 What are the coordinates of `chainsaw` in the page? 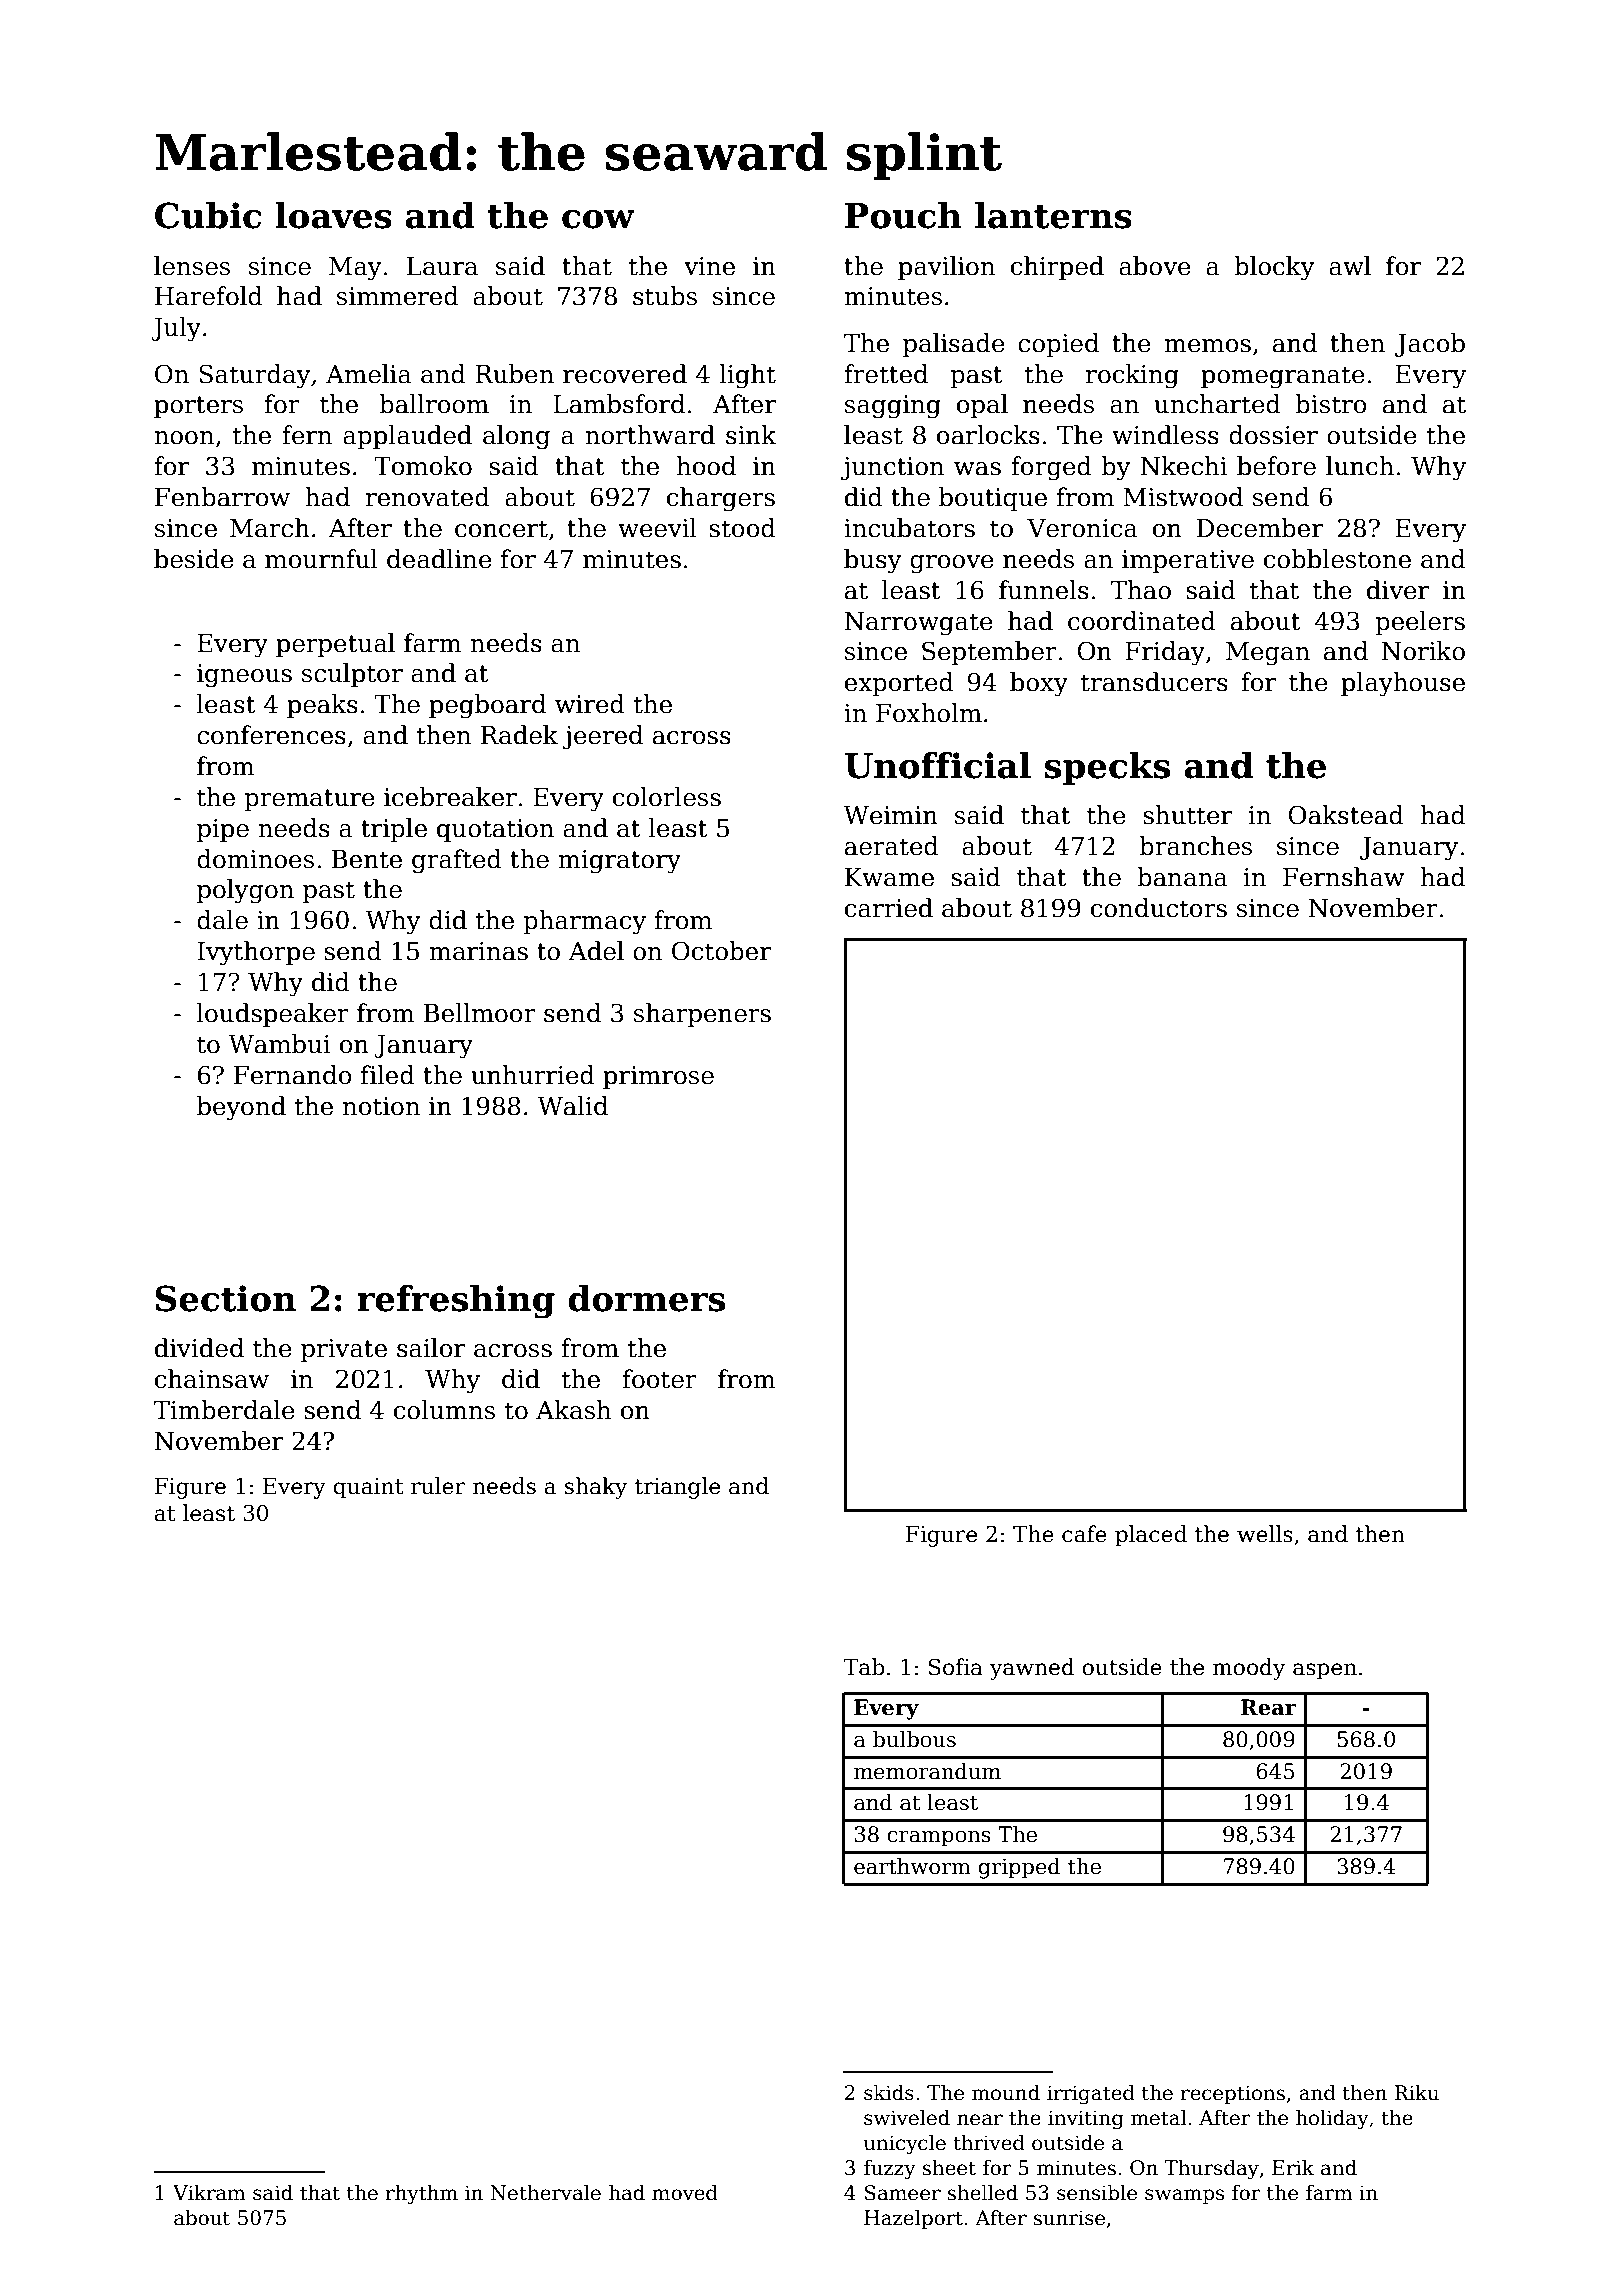 It's located at (212, 1379).
